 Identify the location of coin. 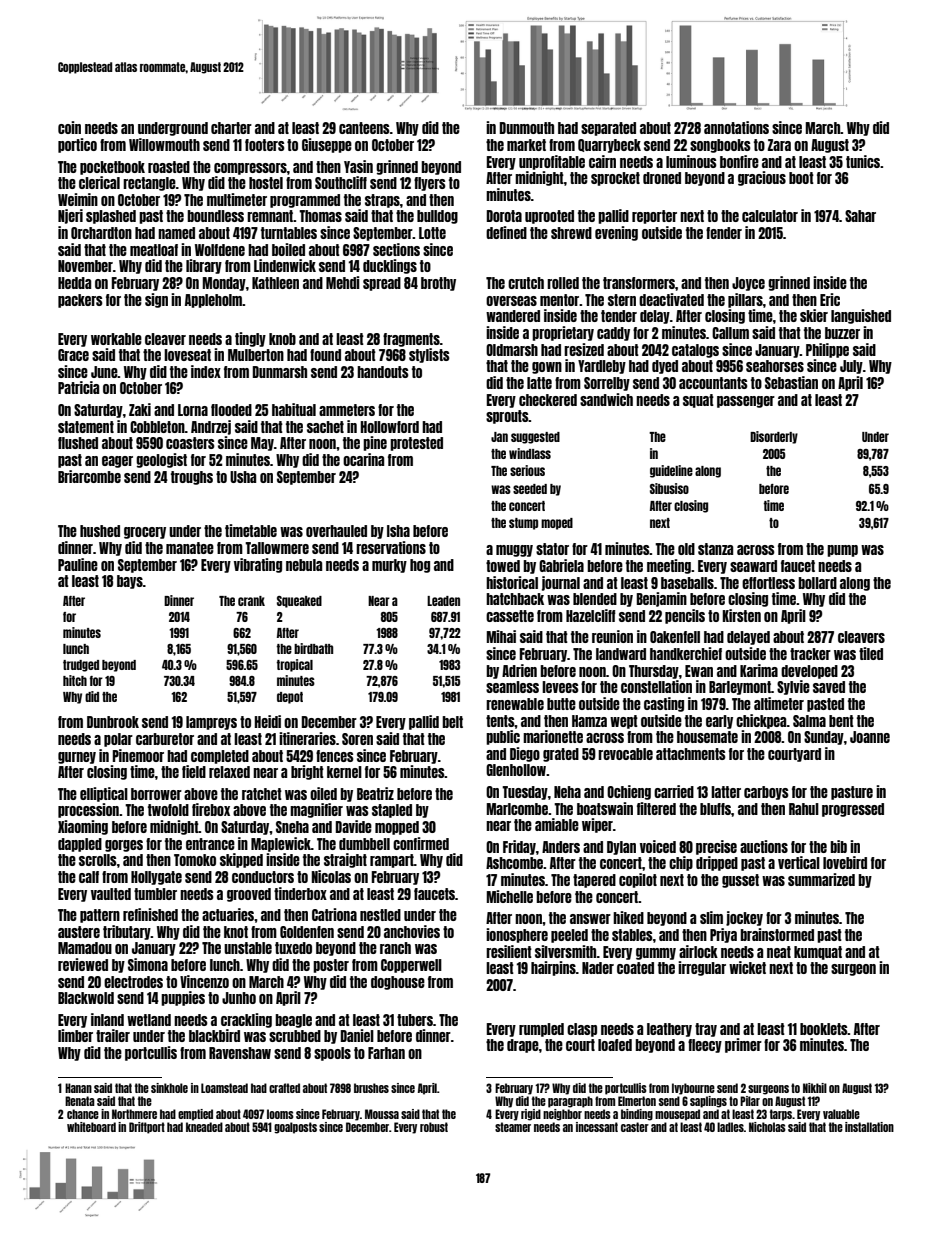
(69, 127).
